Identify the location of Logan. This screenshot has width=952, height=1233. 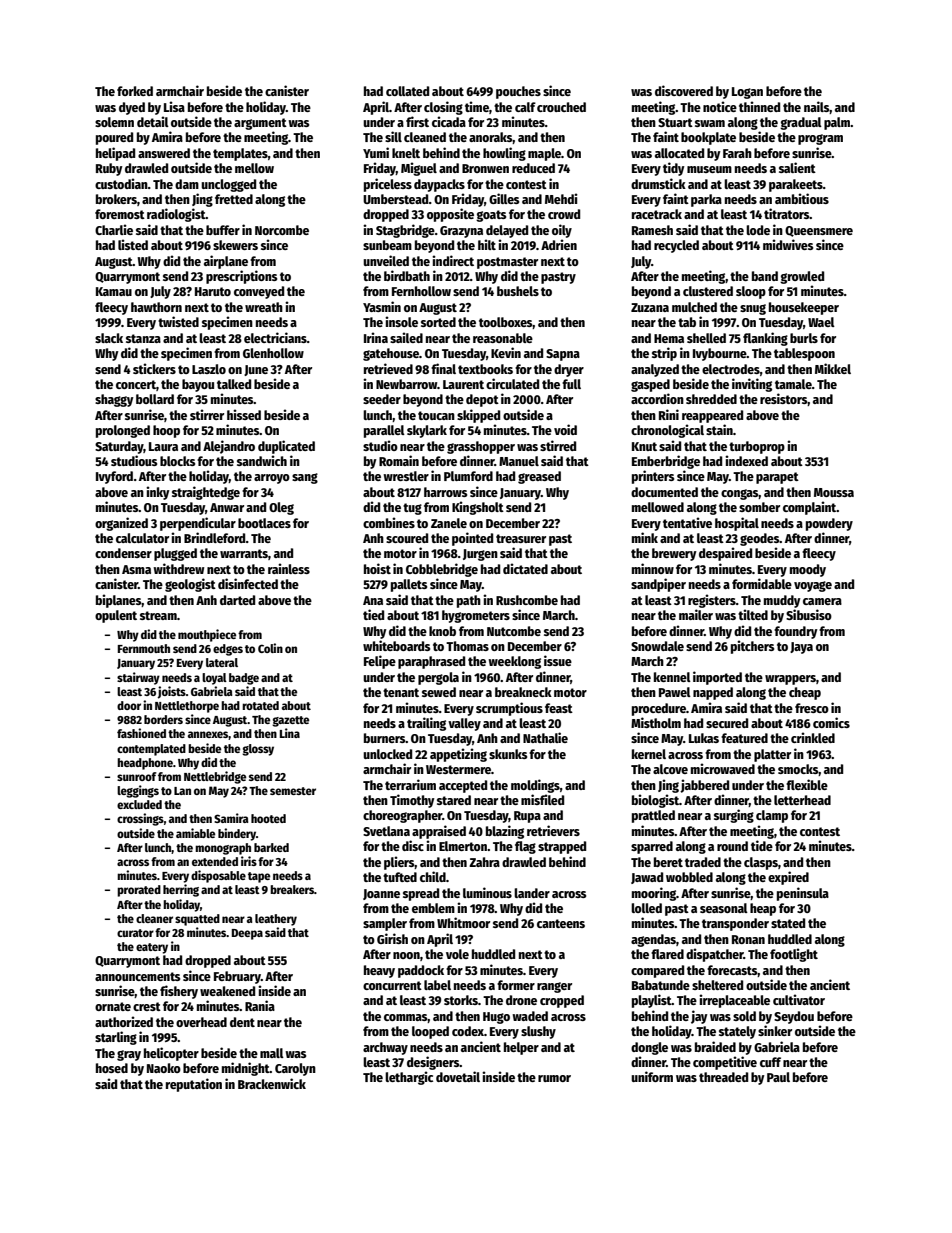
(747, 93).
